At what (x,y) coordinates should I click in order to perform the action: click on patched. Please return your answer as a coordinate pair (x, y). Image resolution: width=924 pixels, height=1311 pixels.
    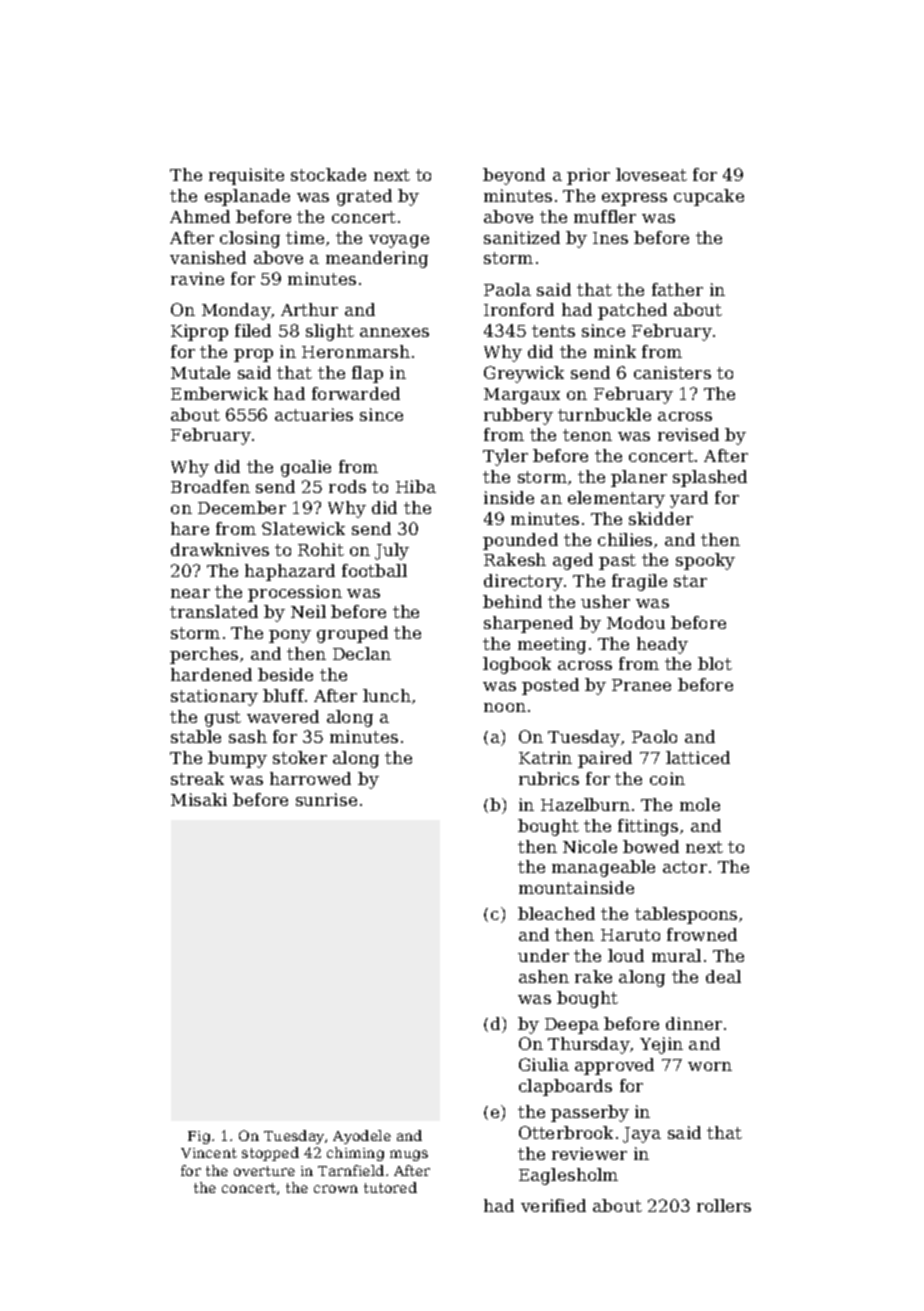
    Looking at the image, I should click on (632, 311).
